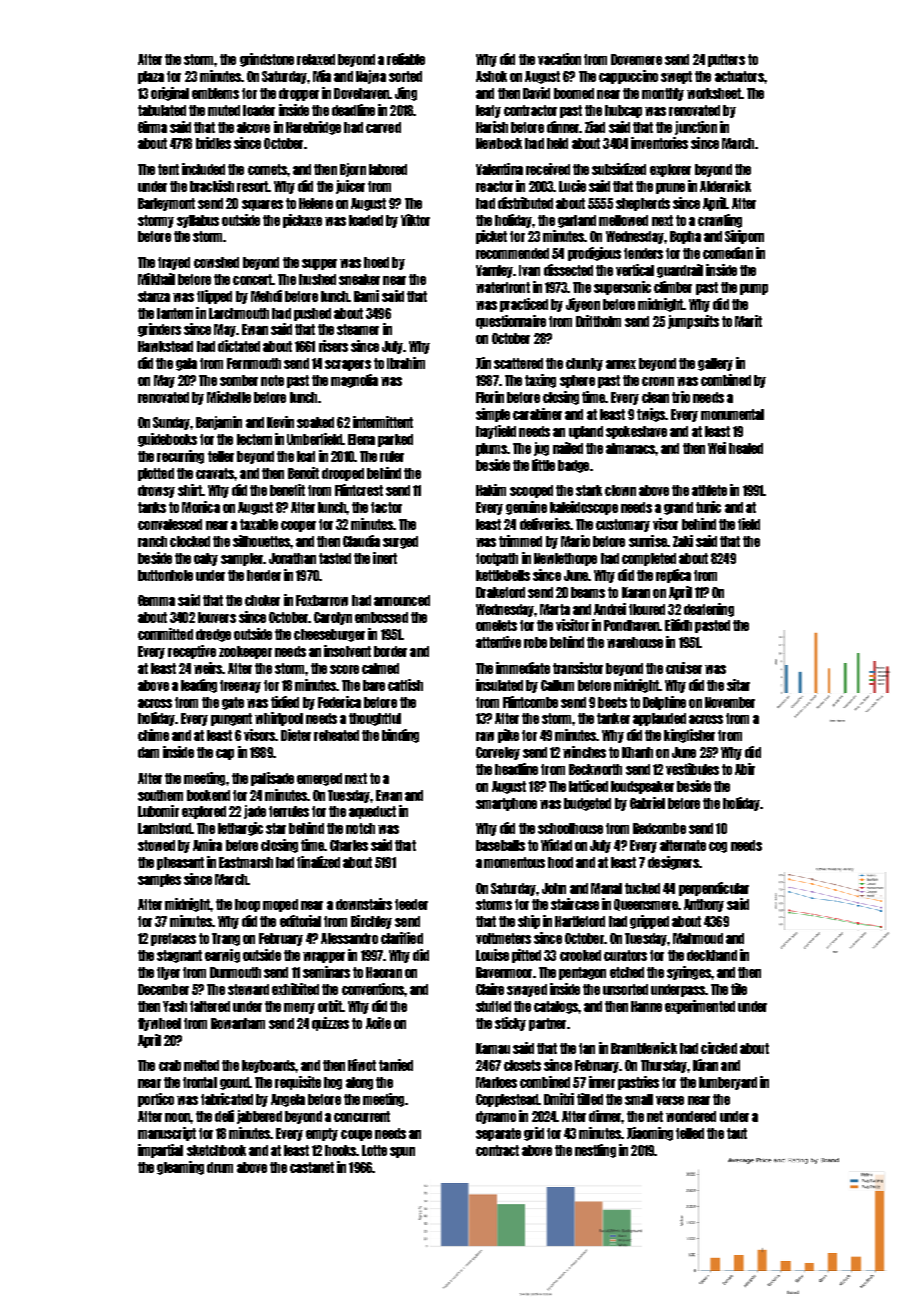 The image size is (908, 1316). What do you see at coordinates (635, 642) in the screenshot?
I see `warehouse` at bounding box center [635, 642].
